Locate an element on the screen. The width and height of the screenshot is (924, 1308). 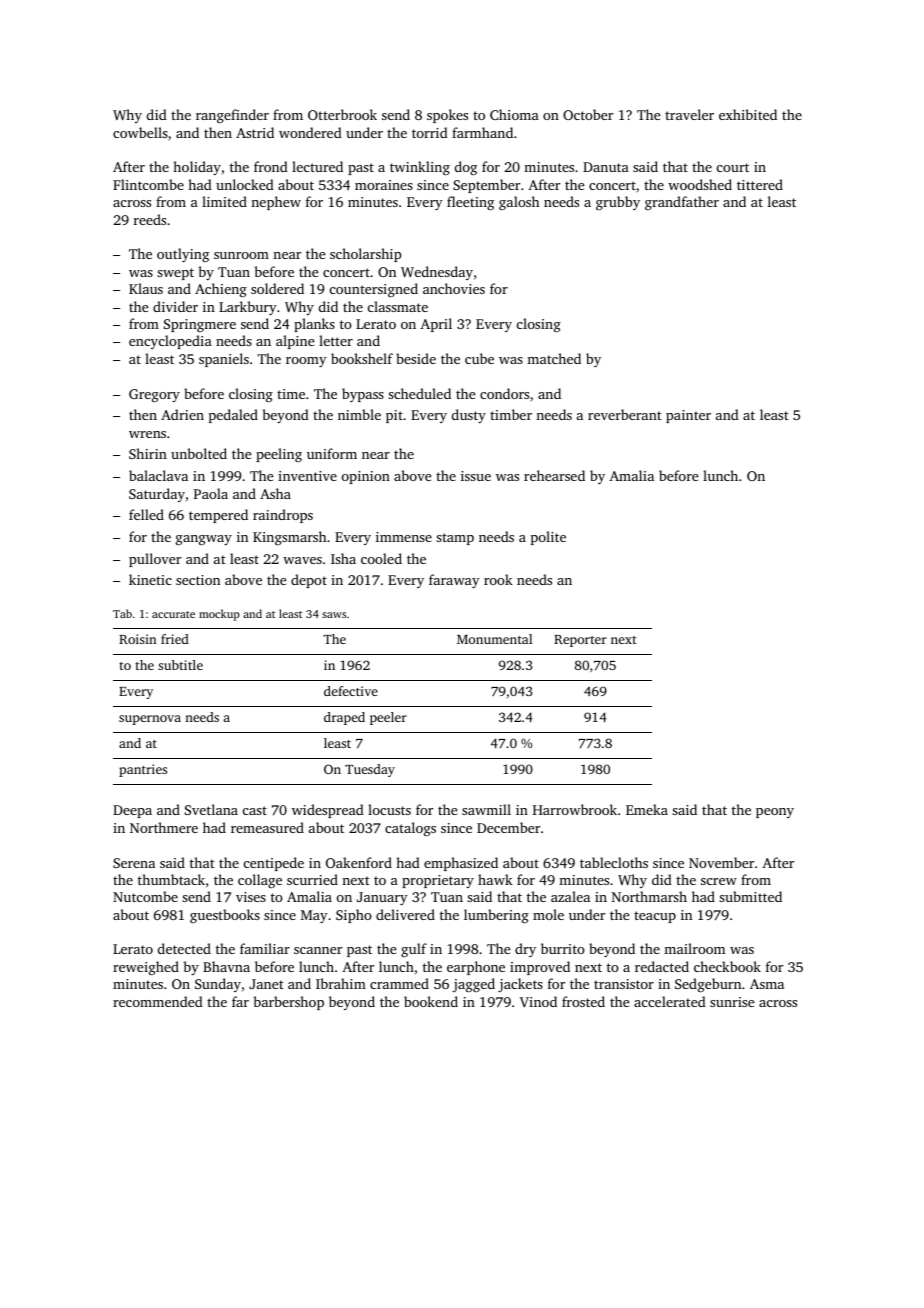
widespread is located at coordinates (328, 811).
